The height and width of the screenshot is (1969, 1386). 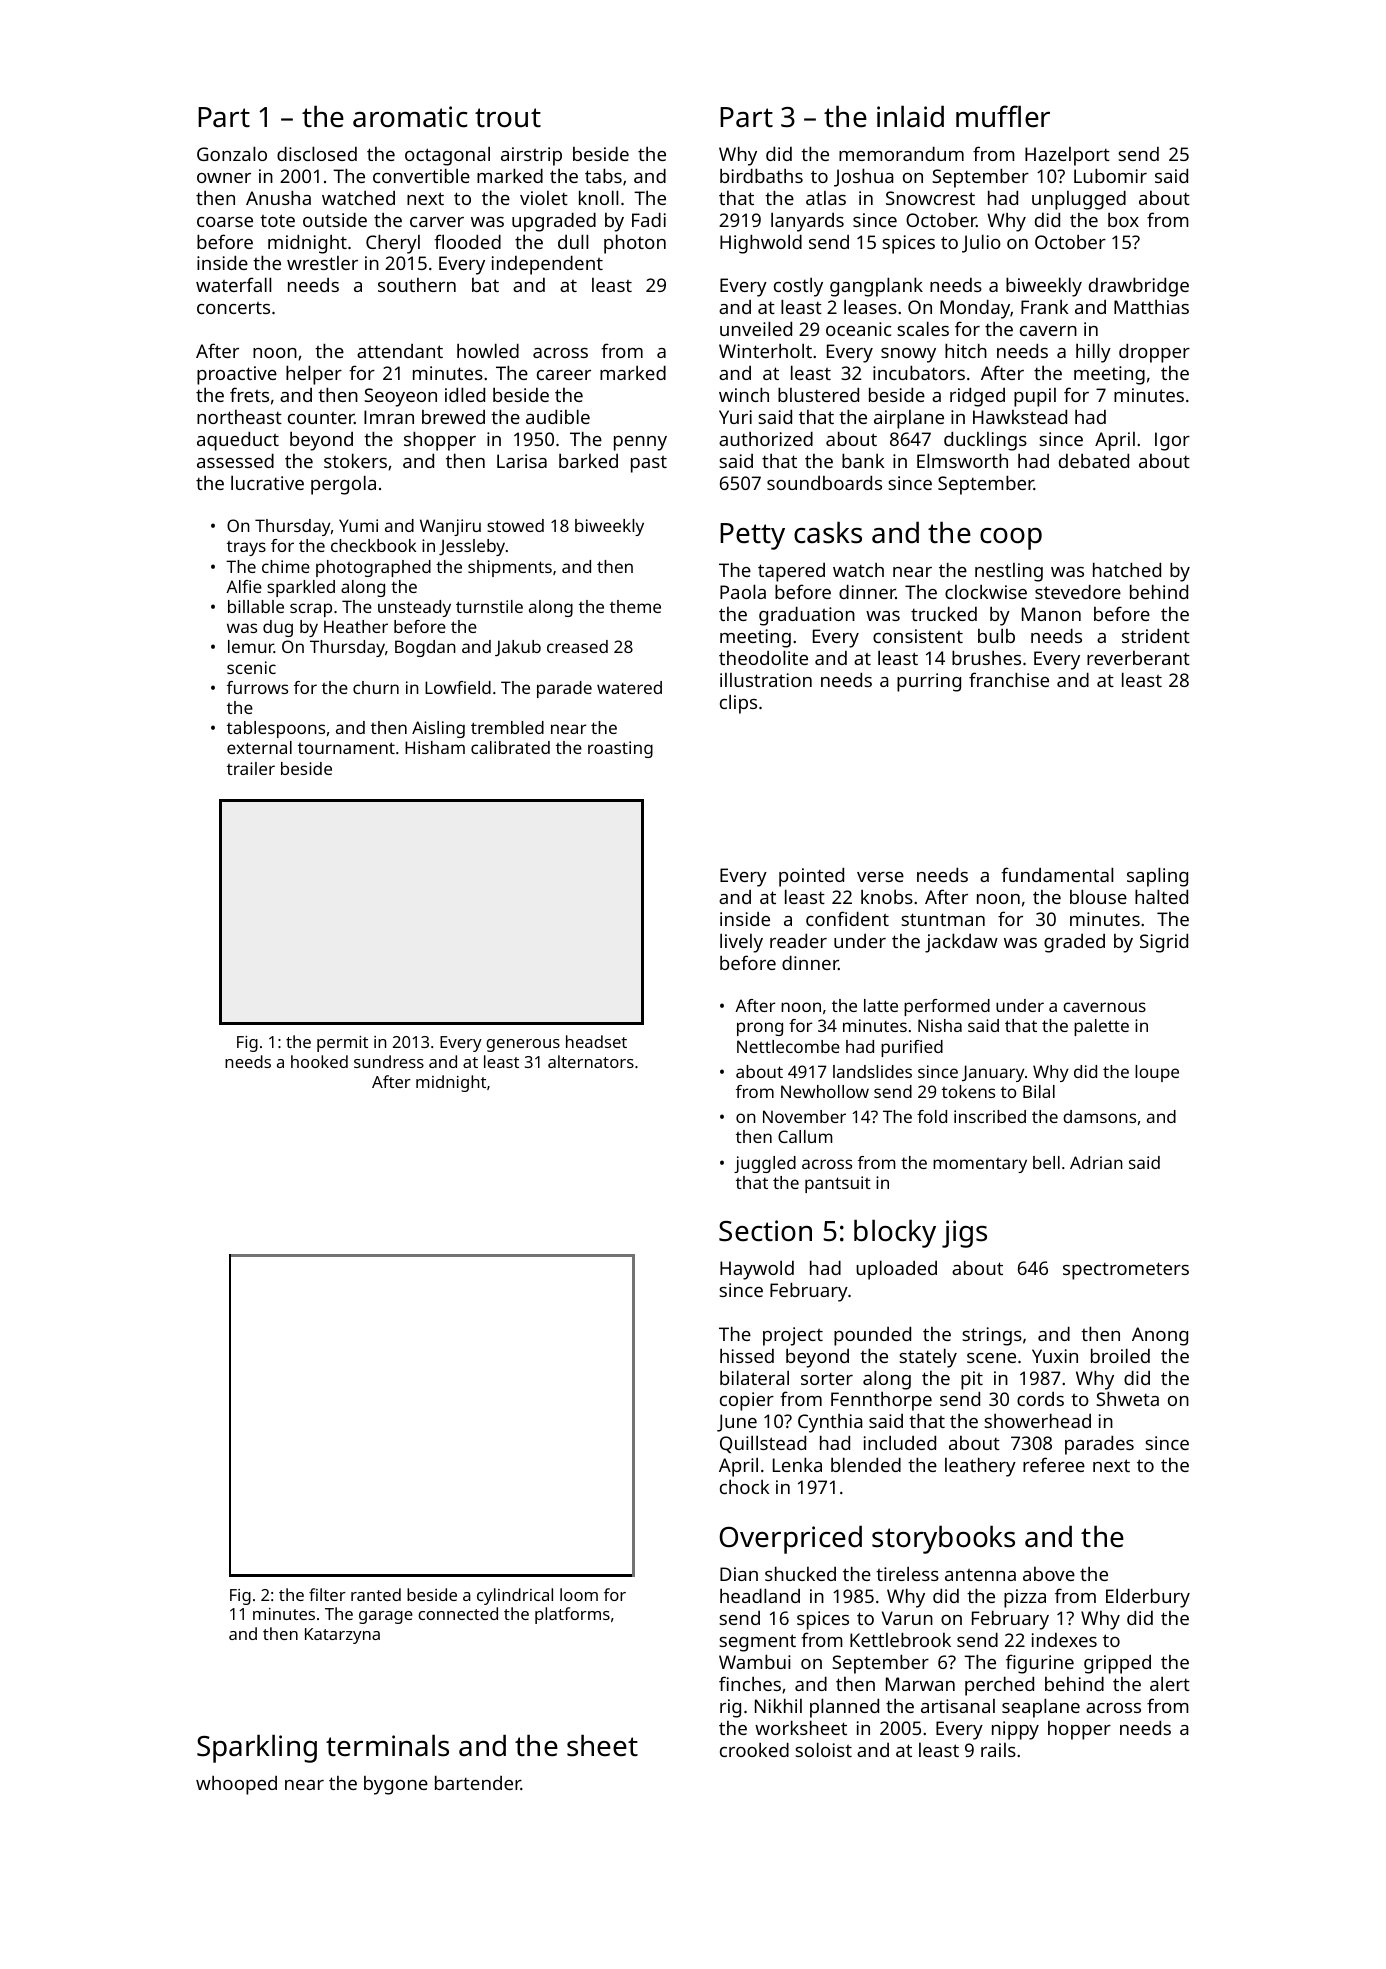 I want to click on juggled, so click(x=765, y=1164).
